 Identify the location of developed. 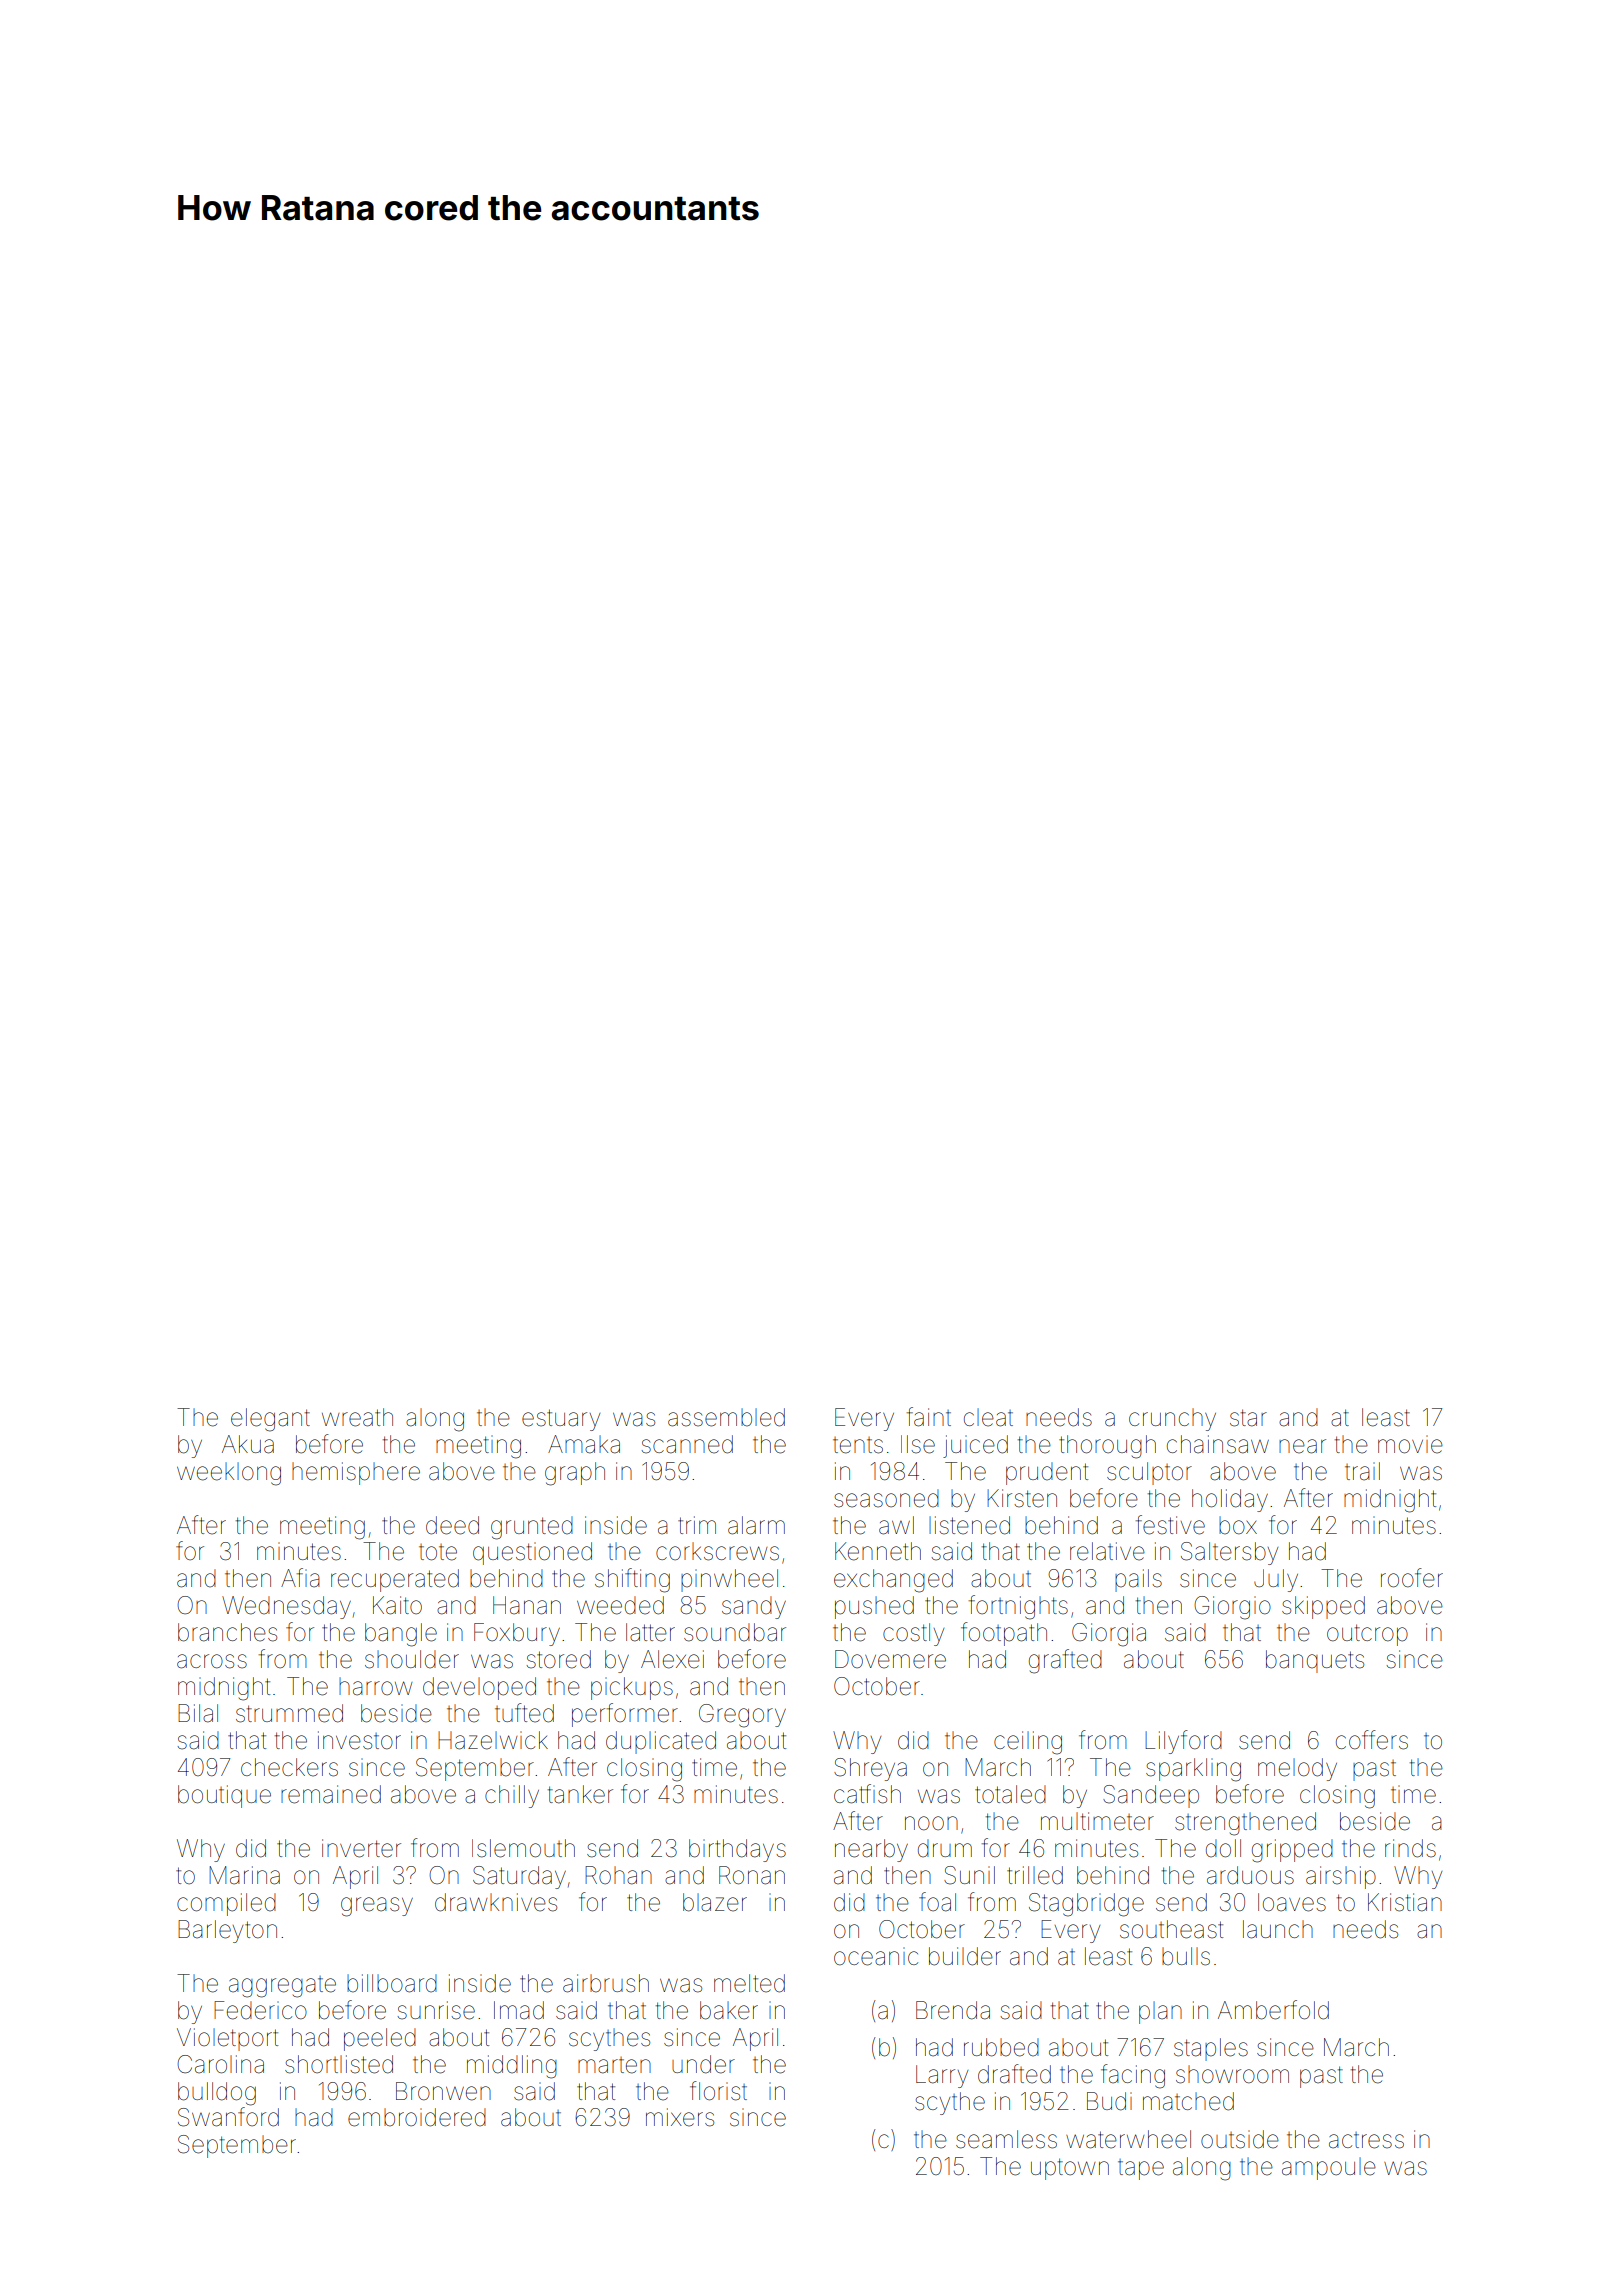
(479, 1688).
